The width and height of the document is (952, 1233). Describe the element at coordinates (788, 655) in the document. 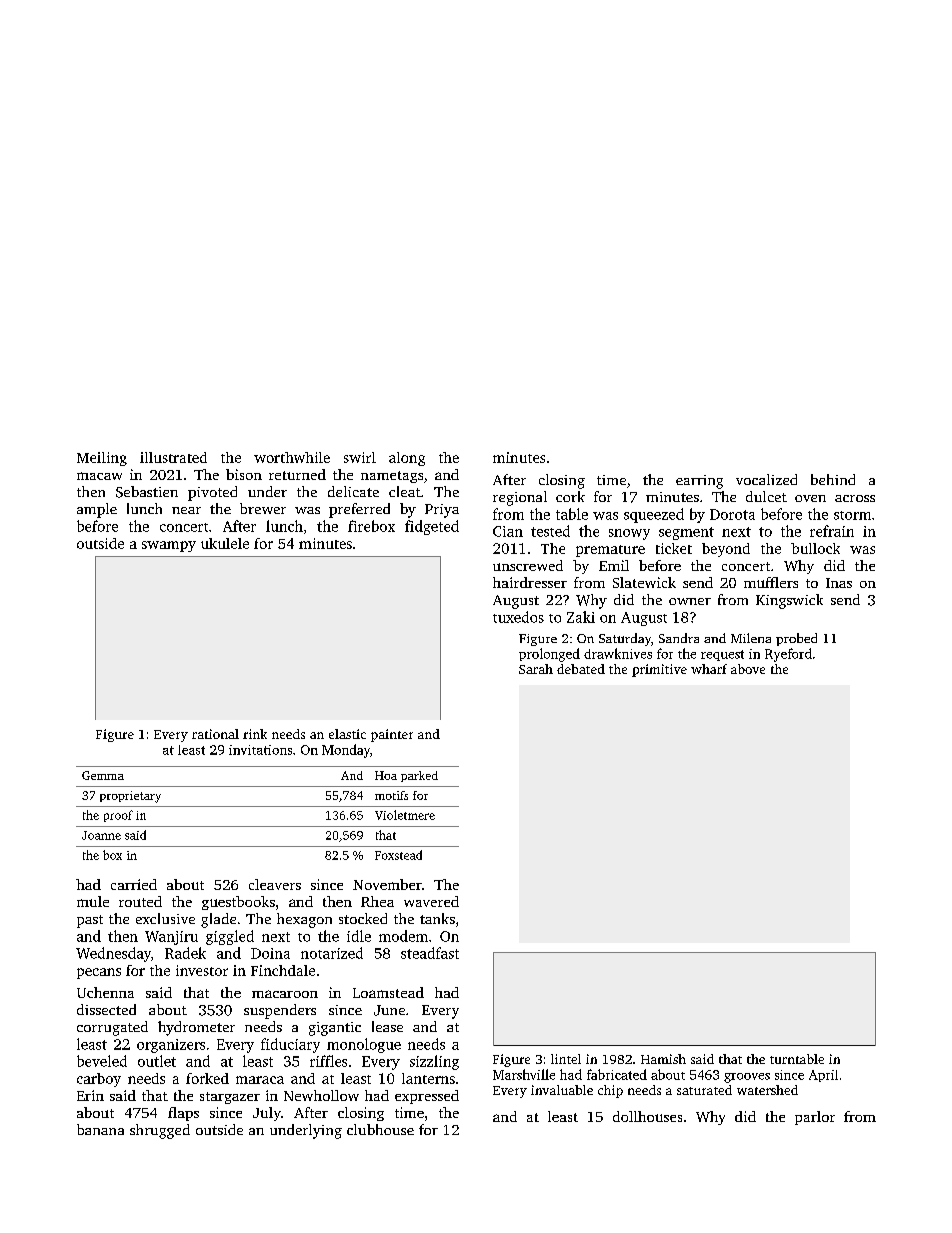

I see `Ryeford` at that location.
